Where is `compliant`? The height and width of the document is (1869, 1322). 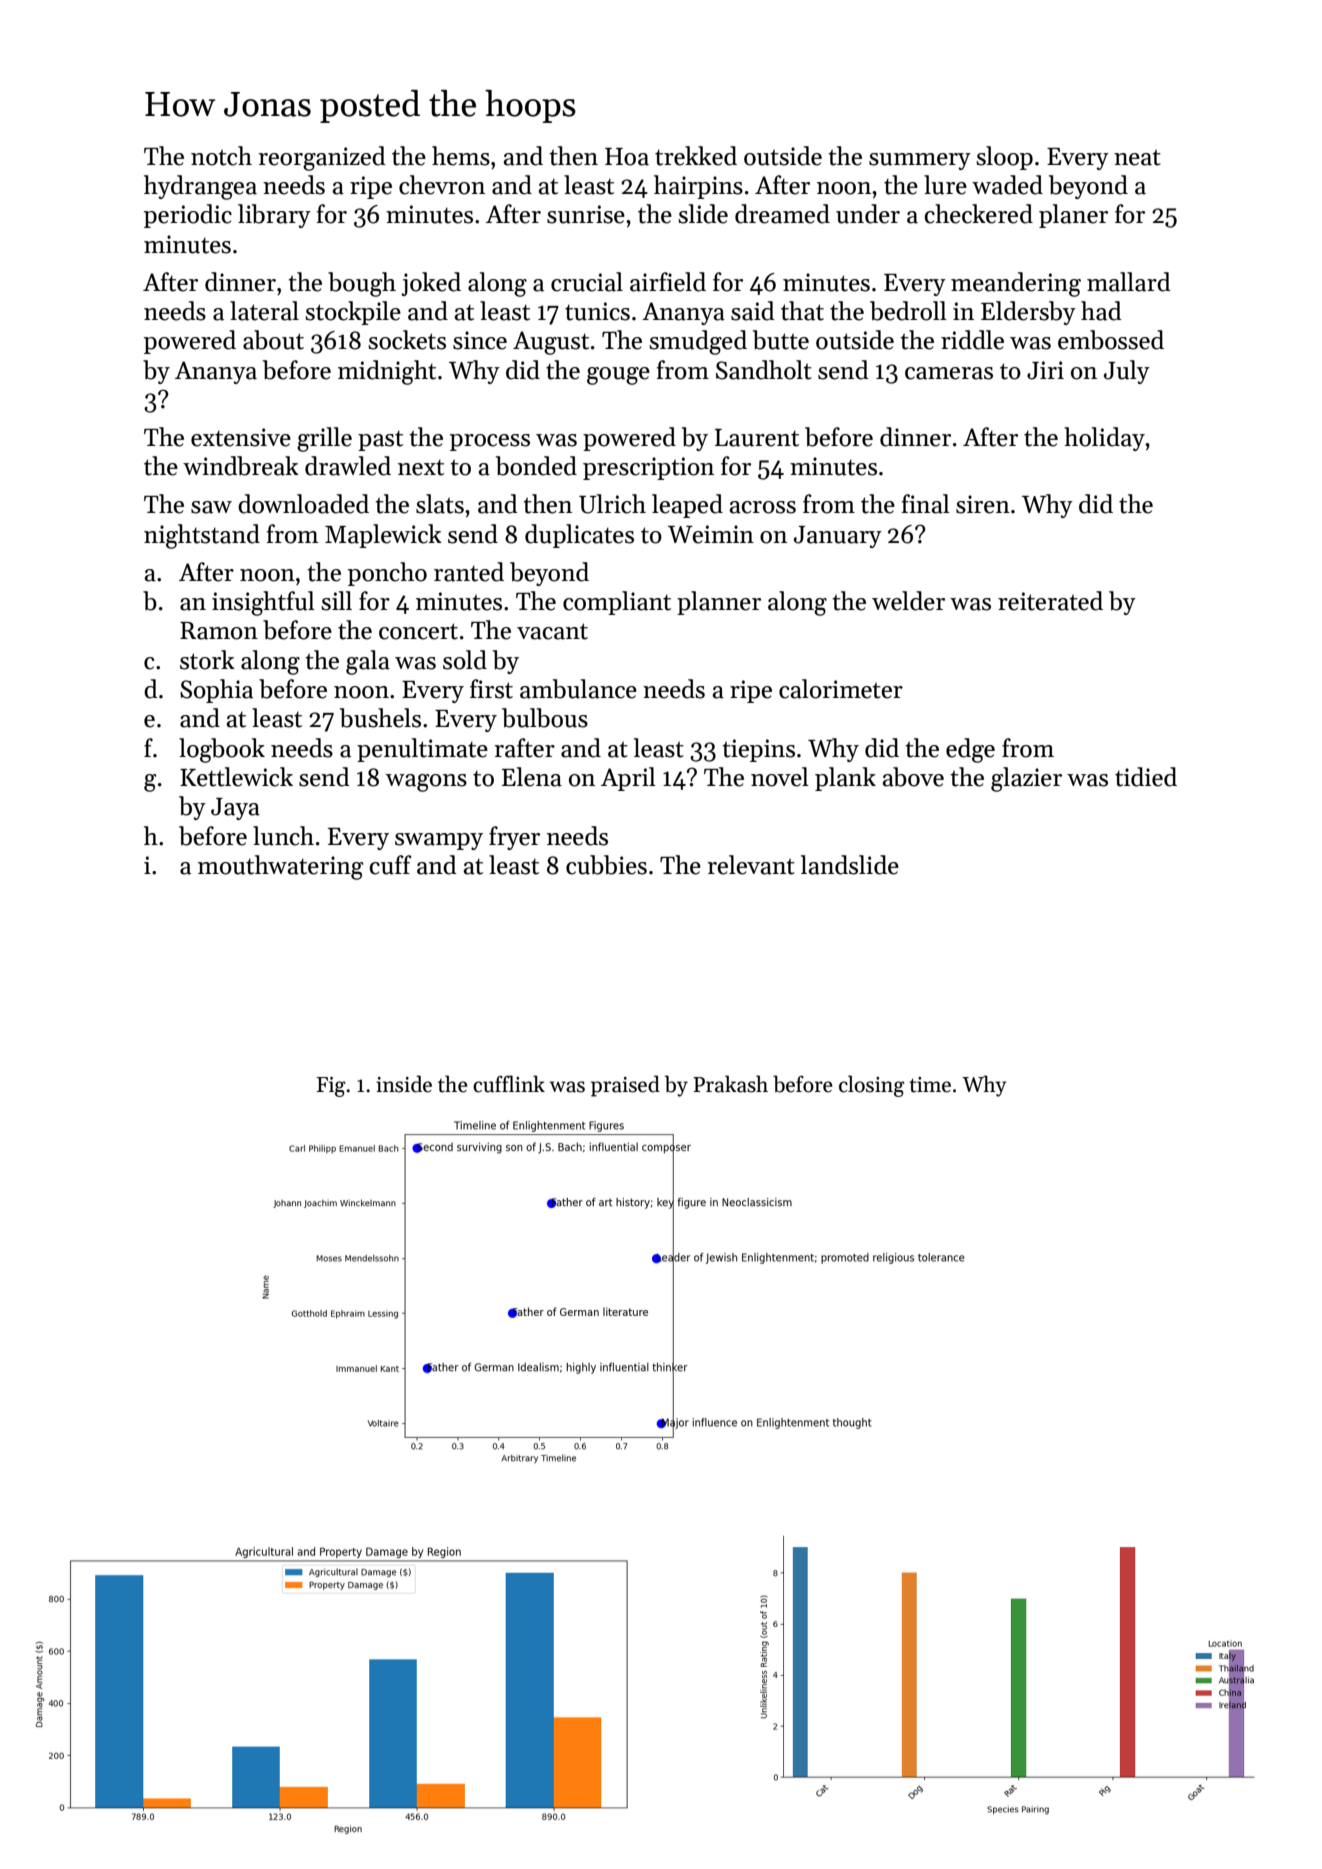 compliant is located at coordinates (617, 603).
